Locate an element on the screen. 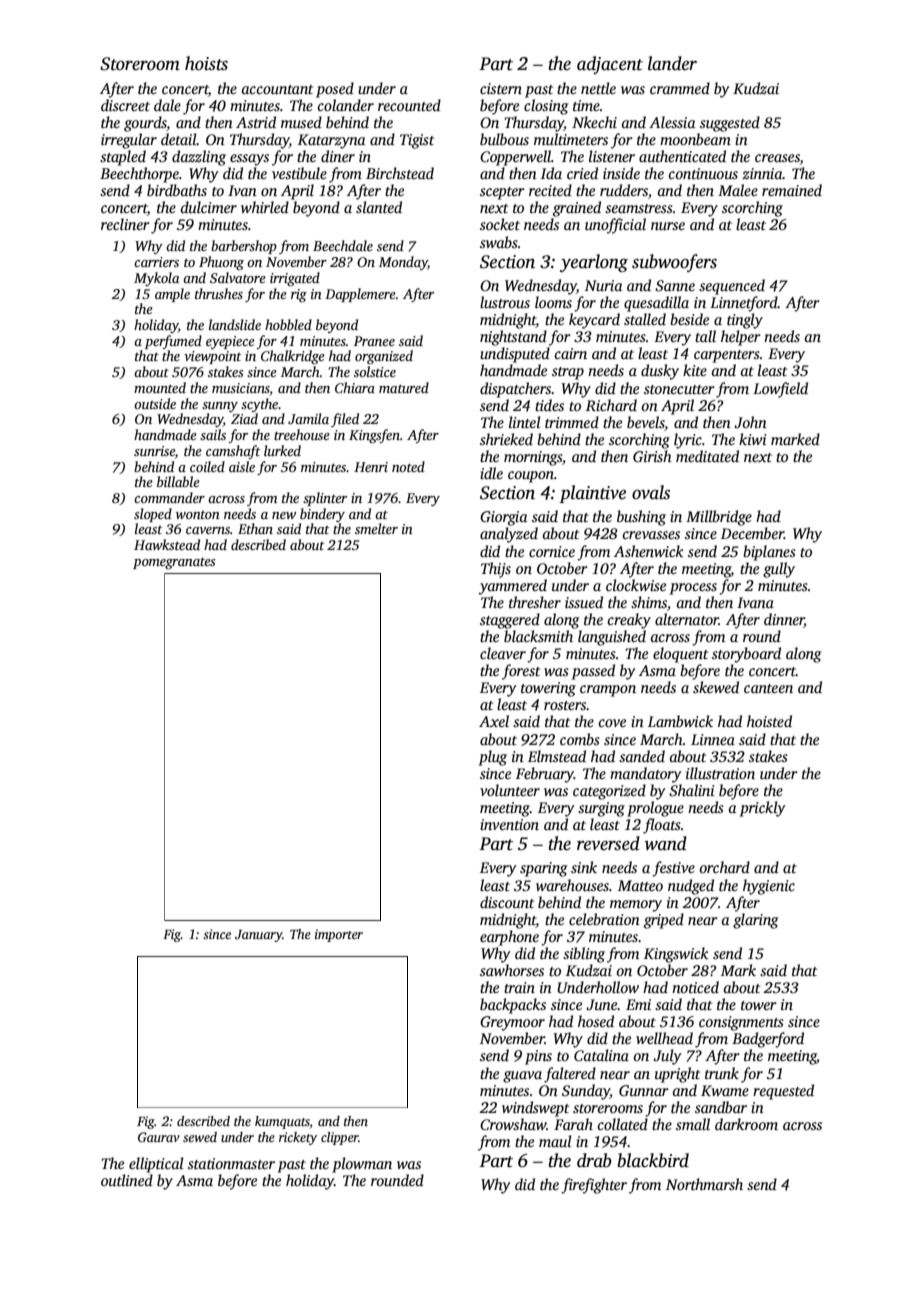 This screenshot has width=924, height=1308. recounted is located at coordinates (409, 105).
